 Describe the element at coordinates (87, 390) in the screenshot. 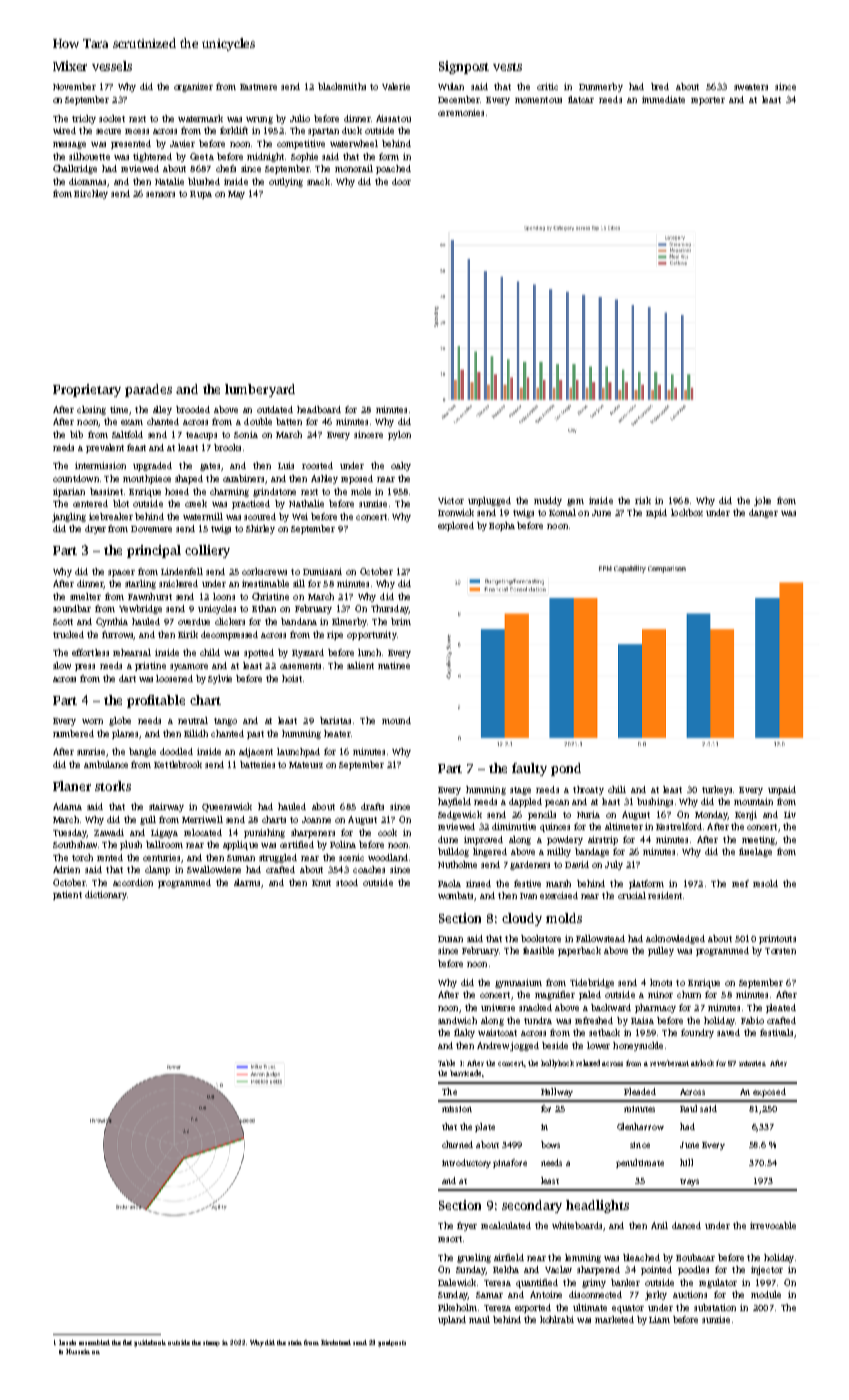

I see `Proprietary` at that location.
